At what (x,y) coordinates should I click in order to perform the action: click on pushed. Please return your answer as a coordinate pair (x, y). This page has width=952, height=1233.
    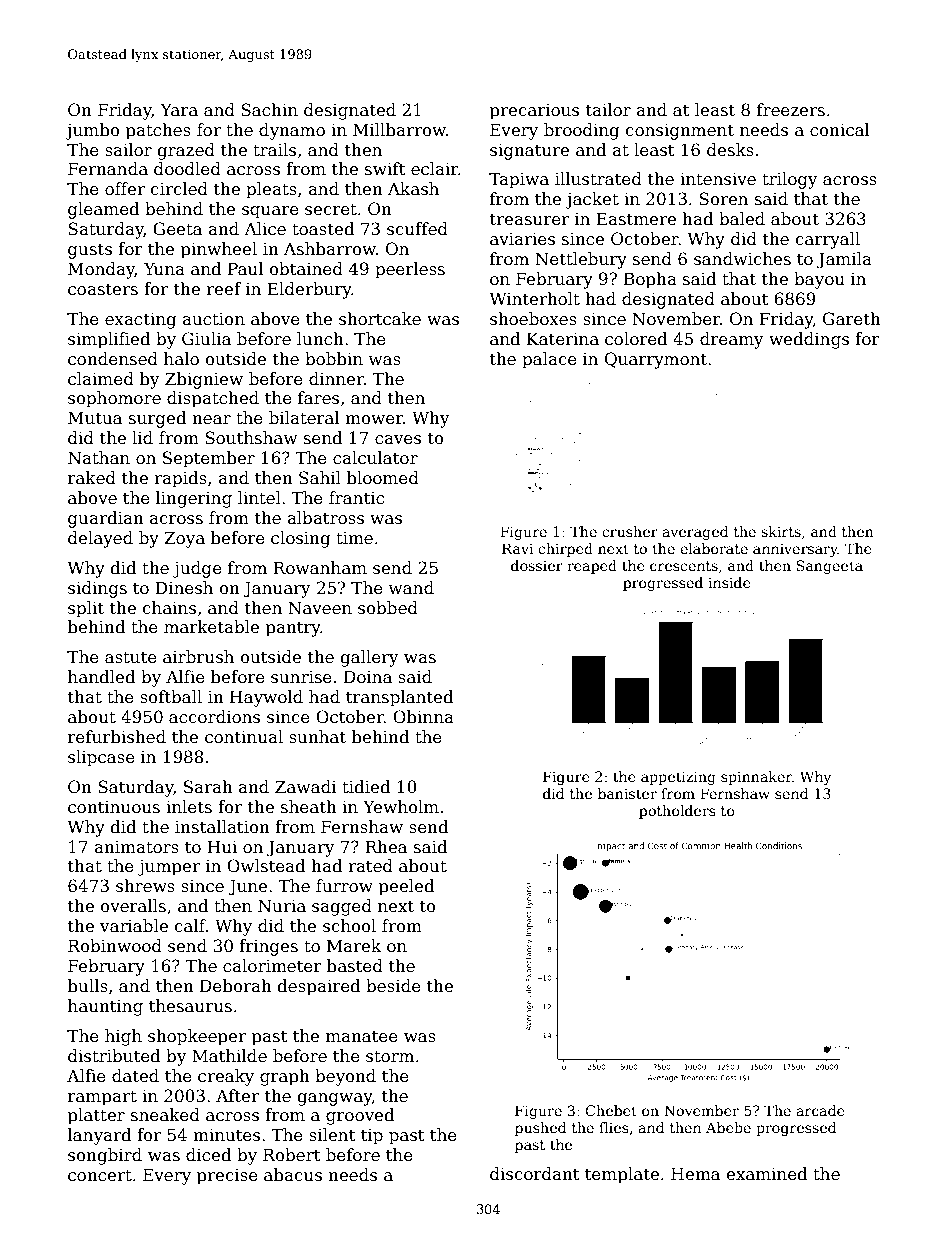
    Looking at the image, I should click on (541, 1129).
